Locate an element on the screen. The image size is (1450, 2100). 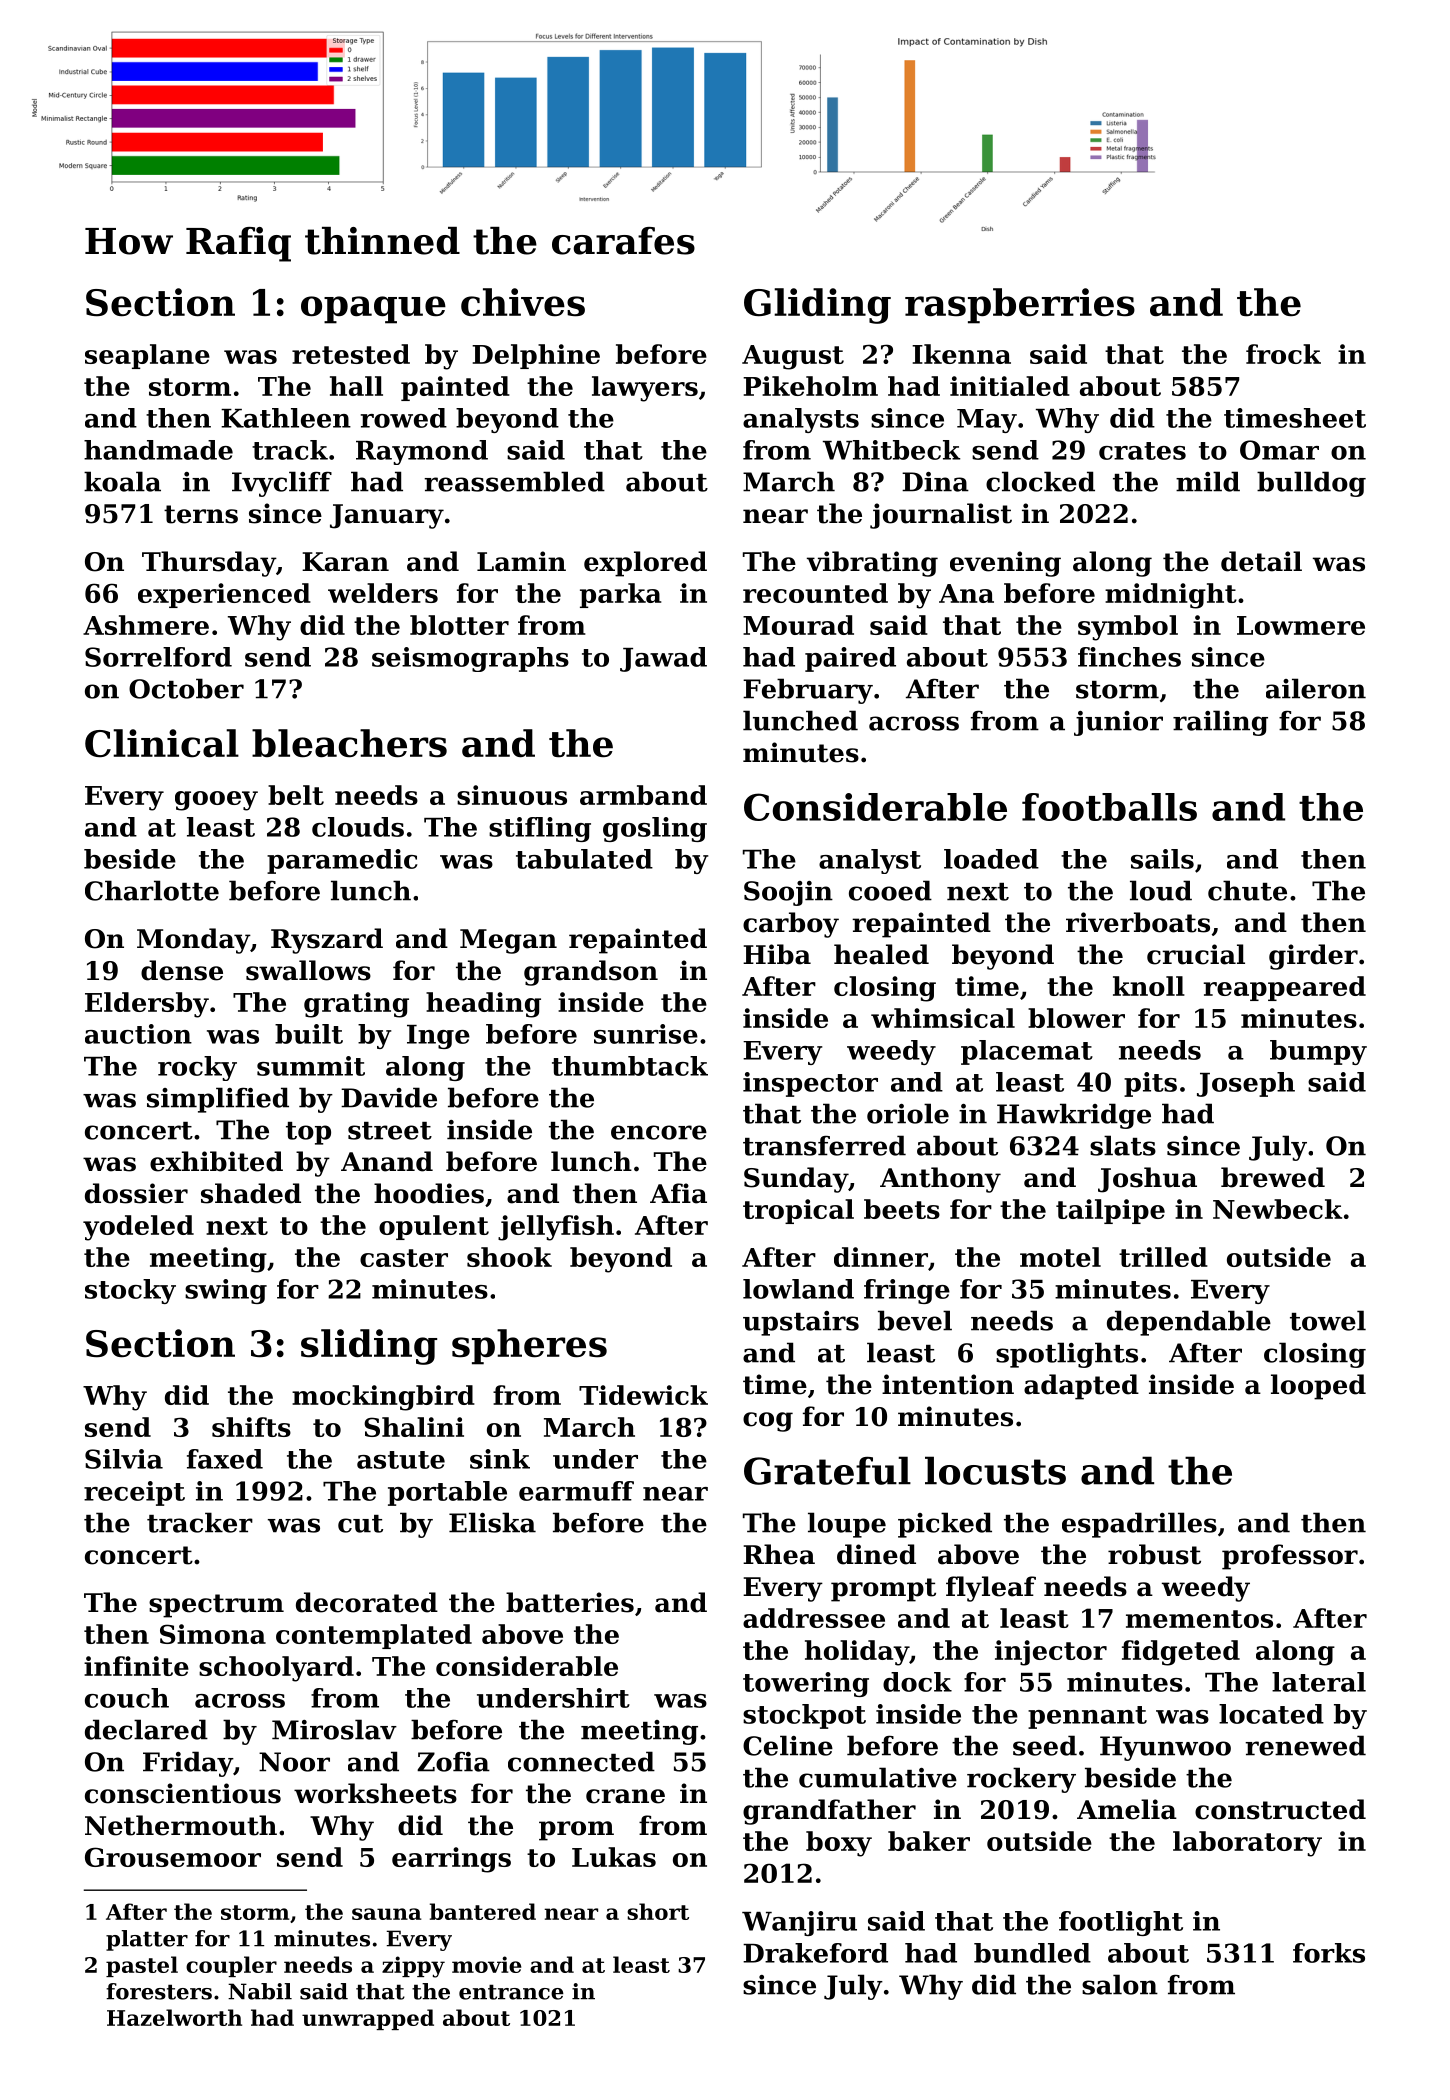
midnight is located at coordinates (1171, 596).
